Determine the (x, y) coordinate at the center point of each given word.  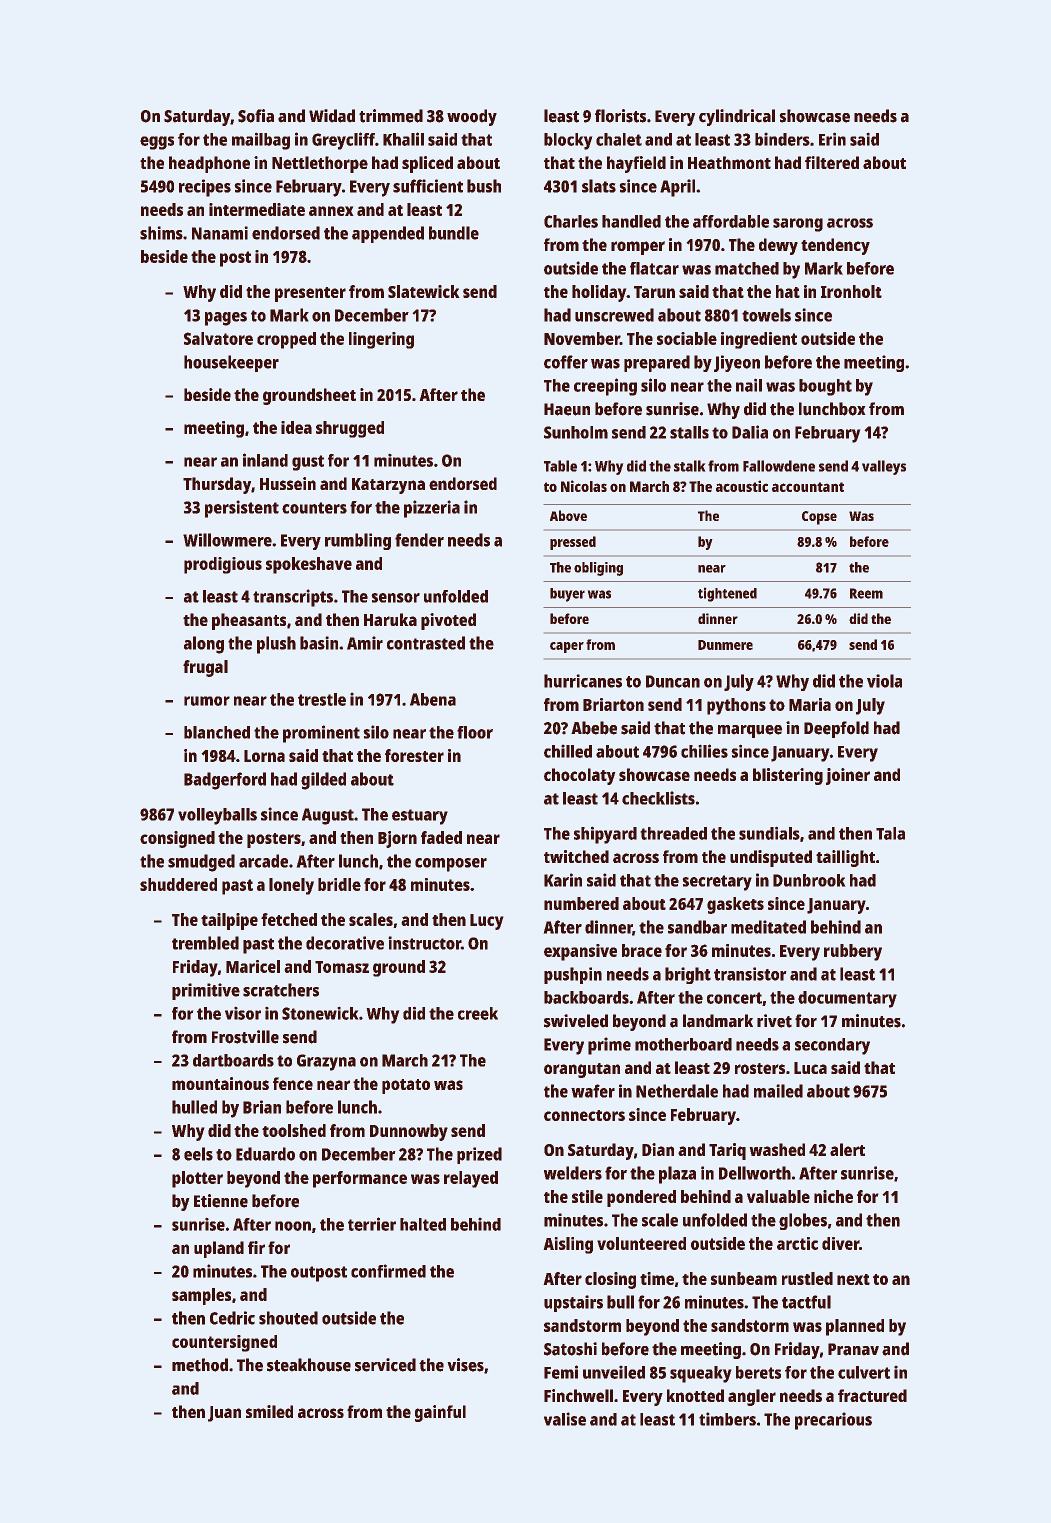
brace (642, 950)
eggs (157, 143)
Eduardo (265, 1154)
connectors (584, 1115)
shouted (288, 1318)
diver (840, 1243)
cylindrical (737, 117)
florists (620, 116)
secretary (717, 883)
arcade (263, 861)
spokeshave (309, 565)
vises (466, 1365)
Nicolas (584, 486)
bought (825, 387)
